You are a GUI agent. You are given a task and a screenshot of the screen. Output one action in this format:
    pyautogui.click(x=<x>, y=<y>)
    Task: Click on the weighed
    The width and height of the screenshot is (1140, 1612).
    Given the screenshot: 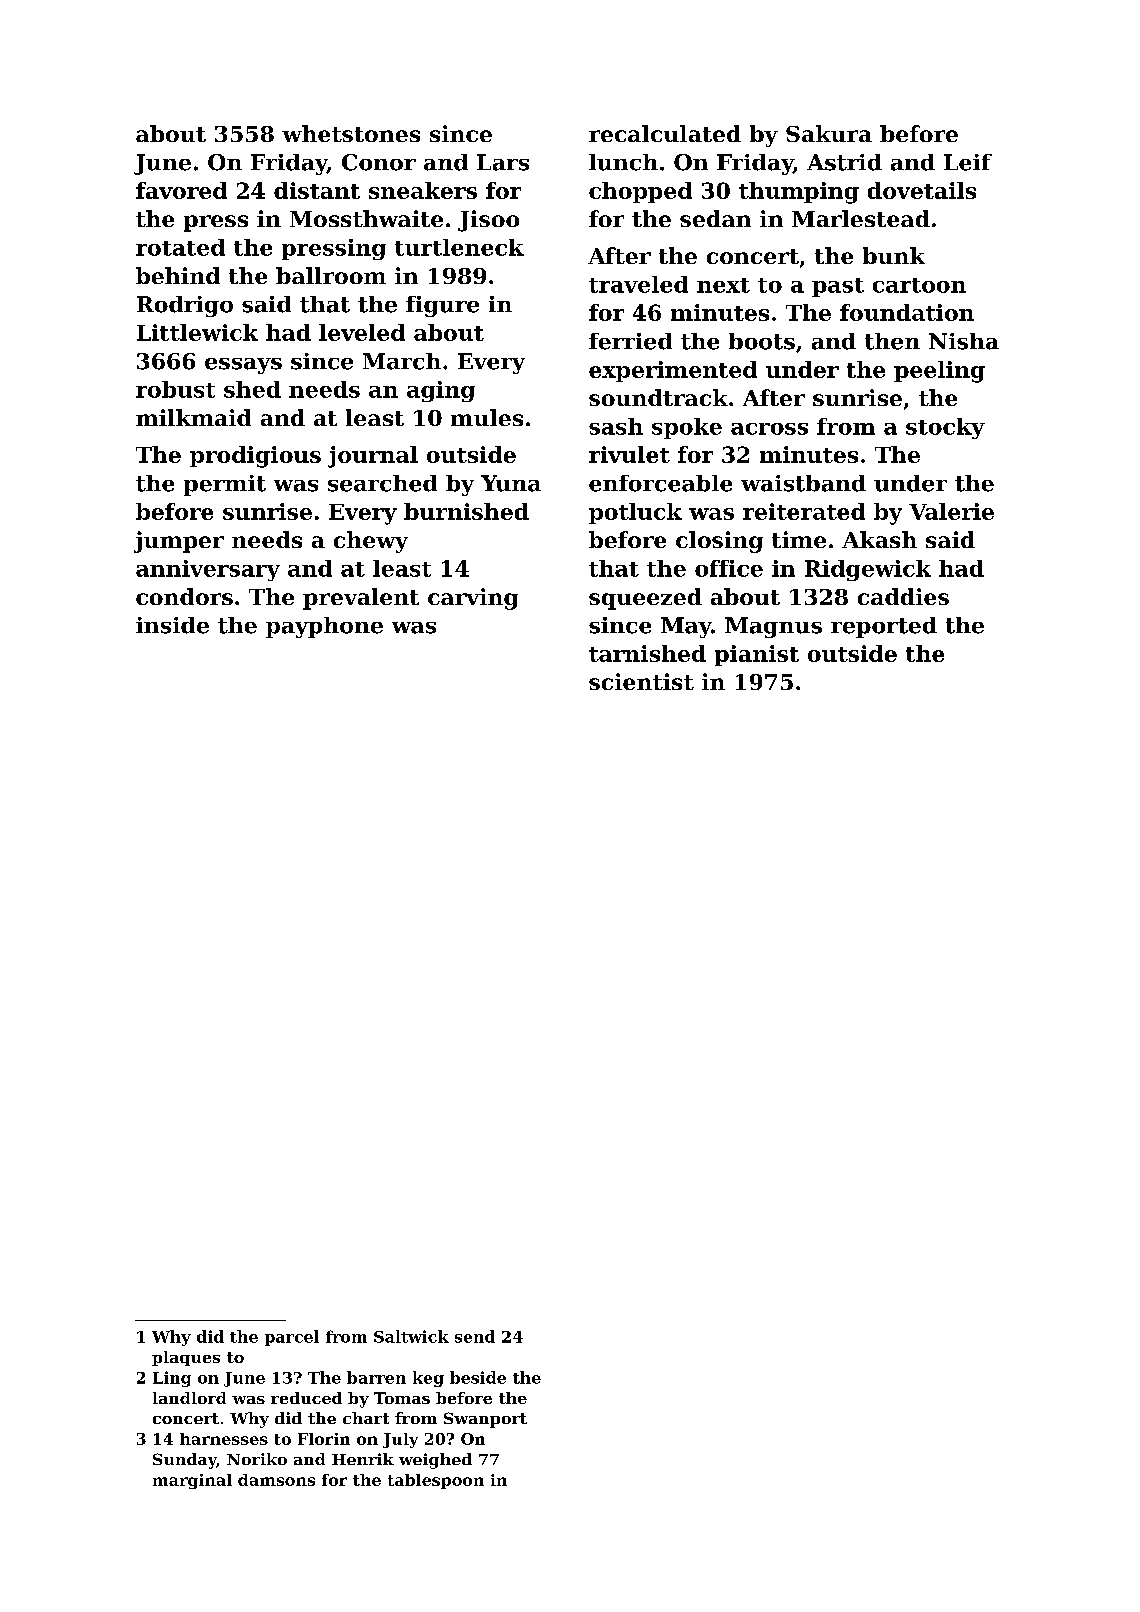 What is the action you would take?
    pyautogui.click(x=435, y=1461)
